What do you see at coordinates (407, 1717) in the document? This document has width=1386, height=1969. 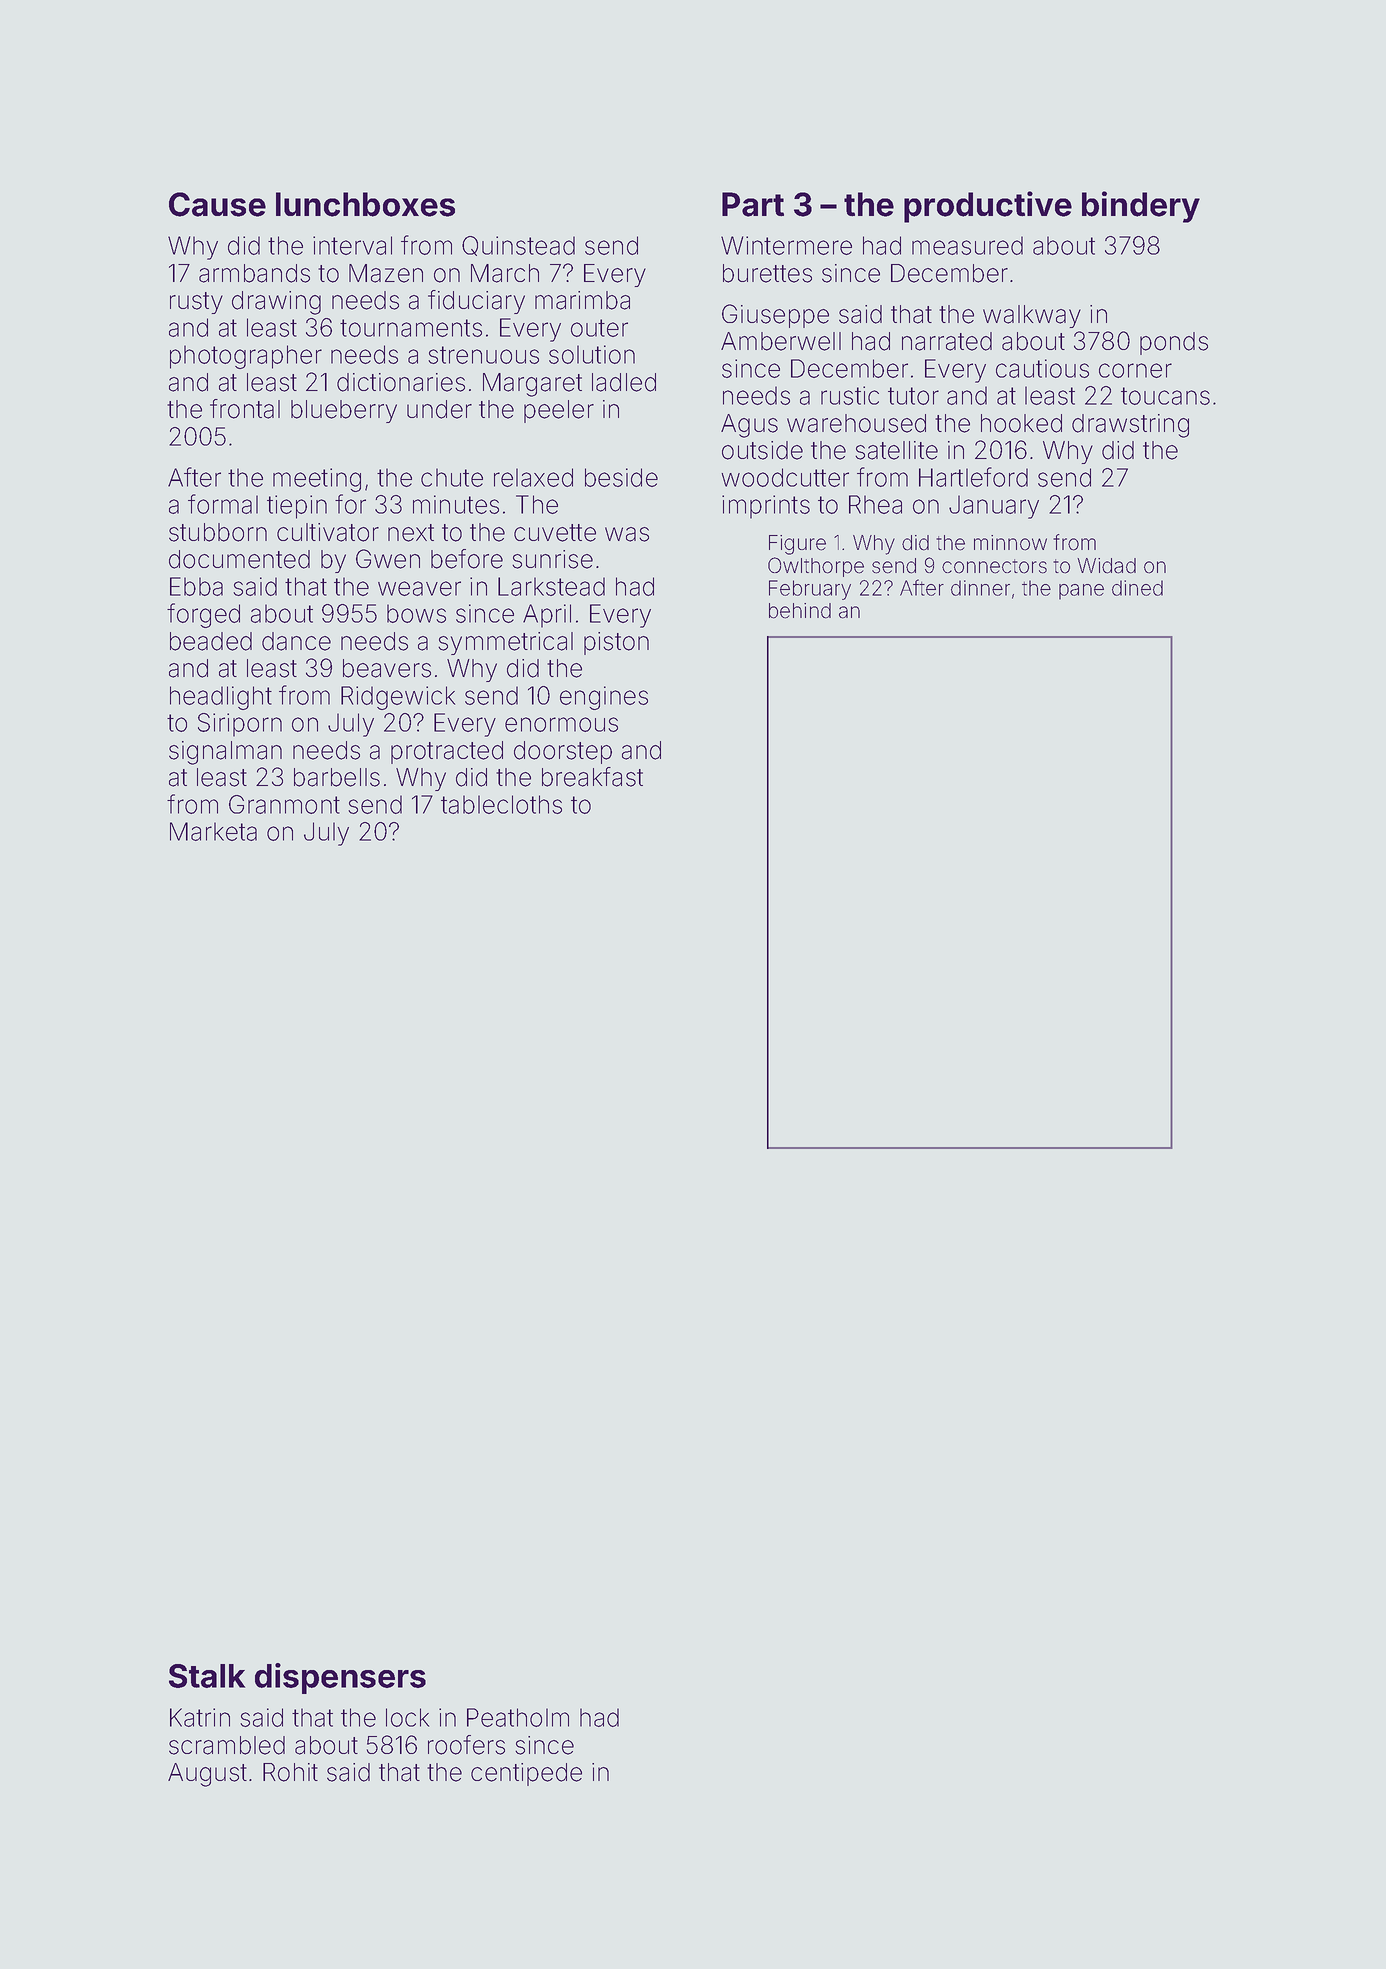 I see `lock` at bounding box center [407, 1717].
